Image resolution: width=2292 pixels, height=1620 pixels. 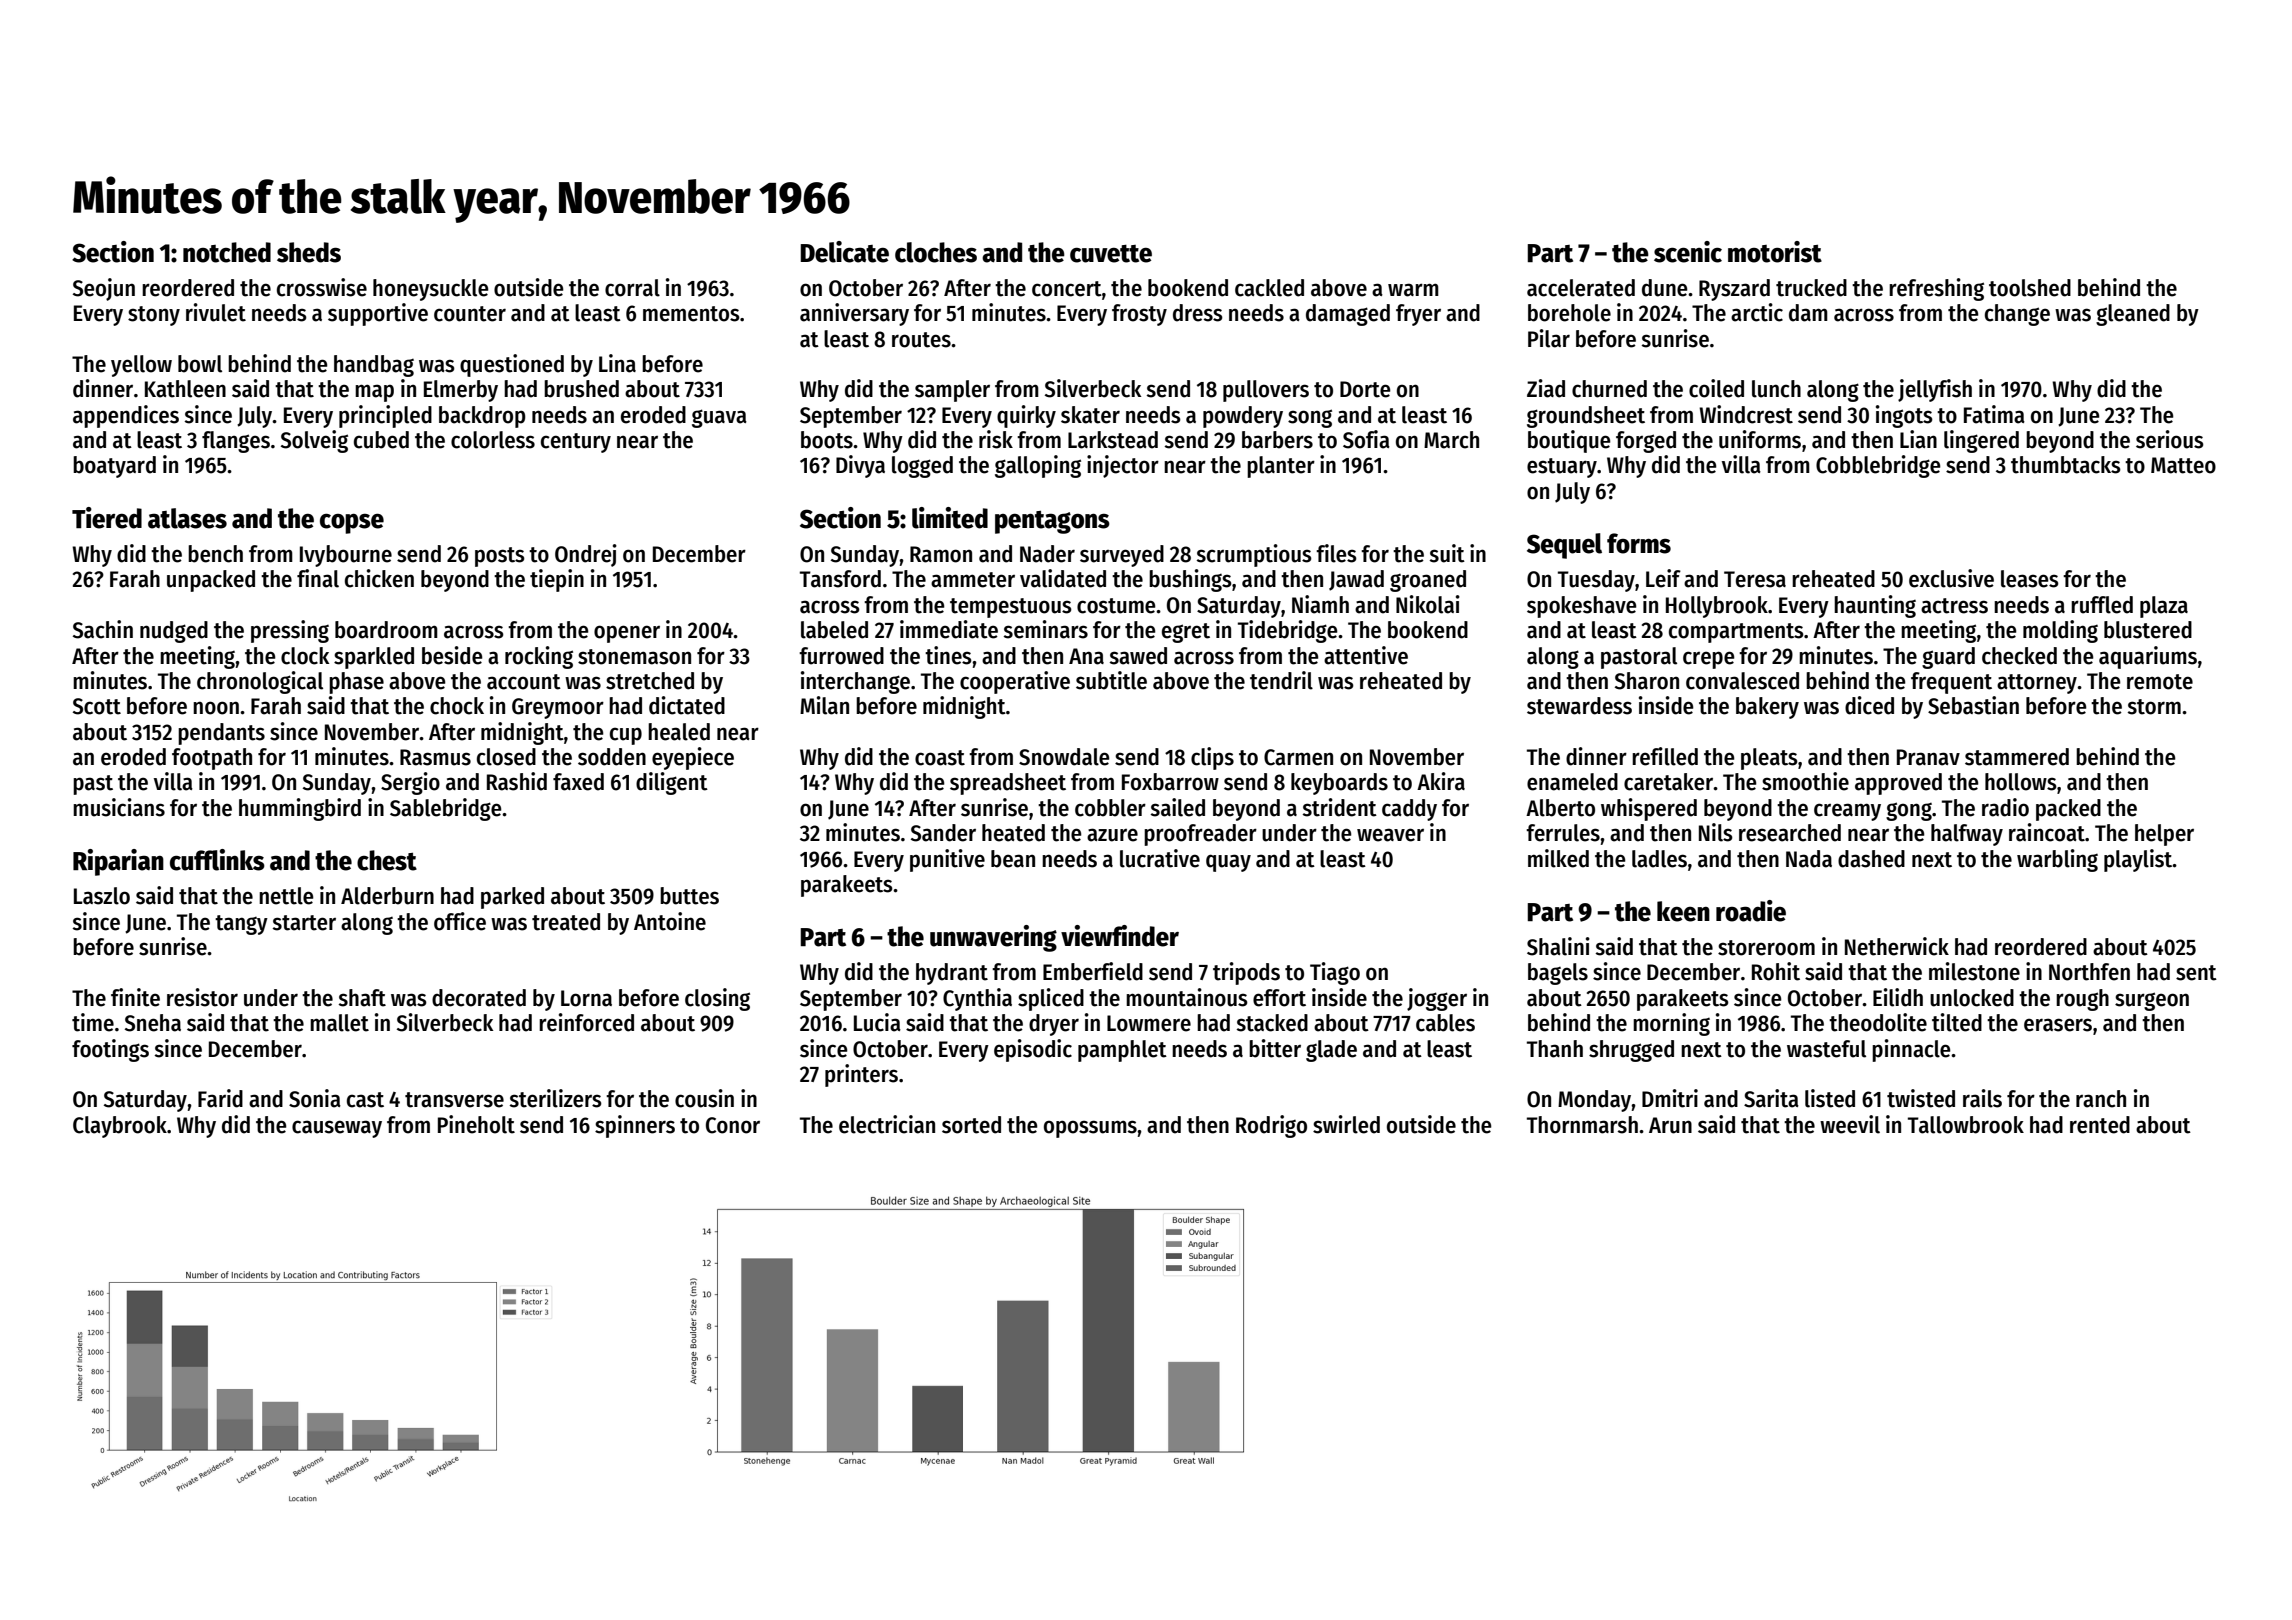 What do you see at coordinates (844, 252) in the image?
I see `Delicate` at bounding box center [844, 252].
